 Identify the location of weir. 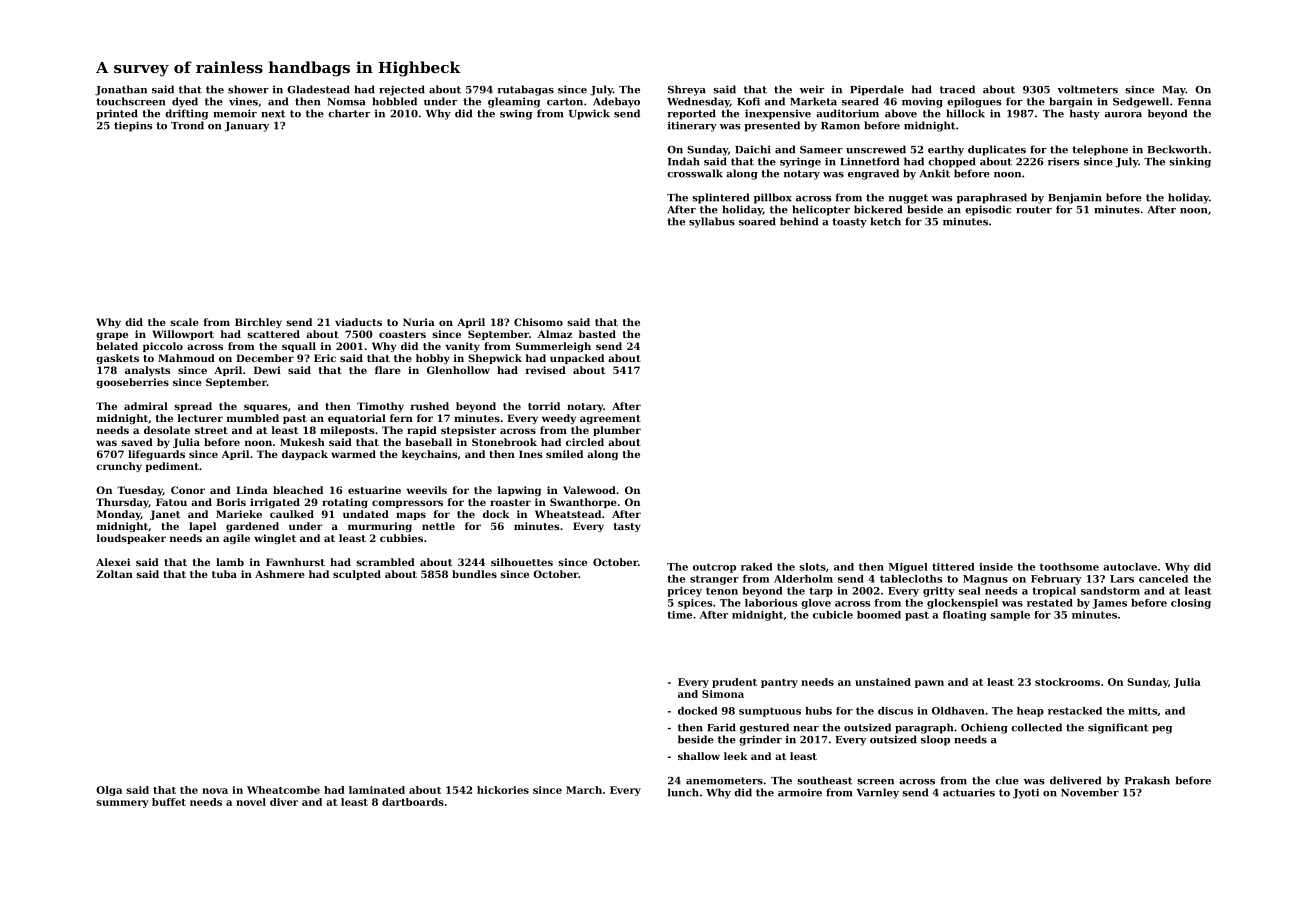
(812, 89).
